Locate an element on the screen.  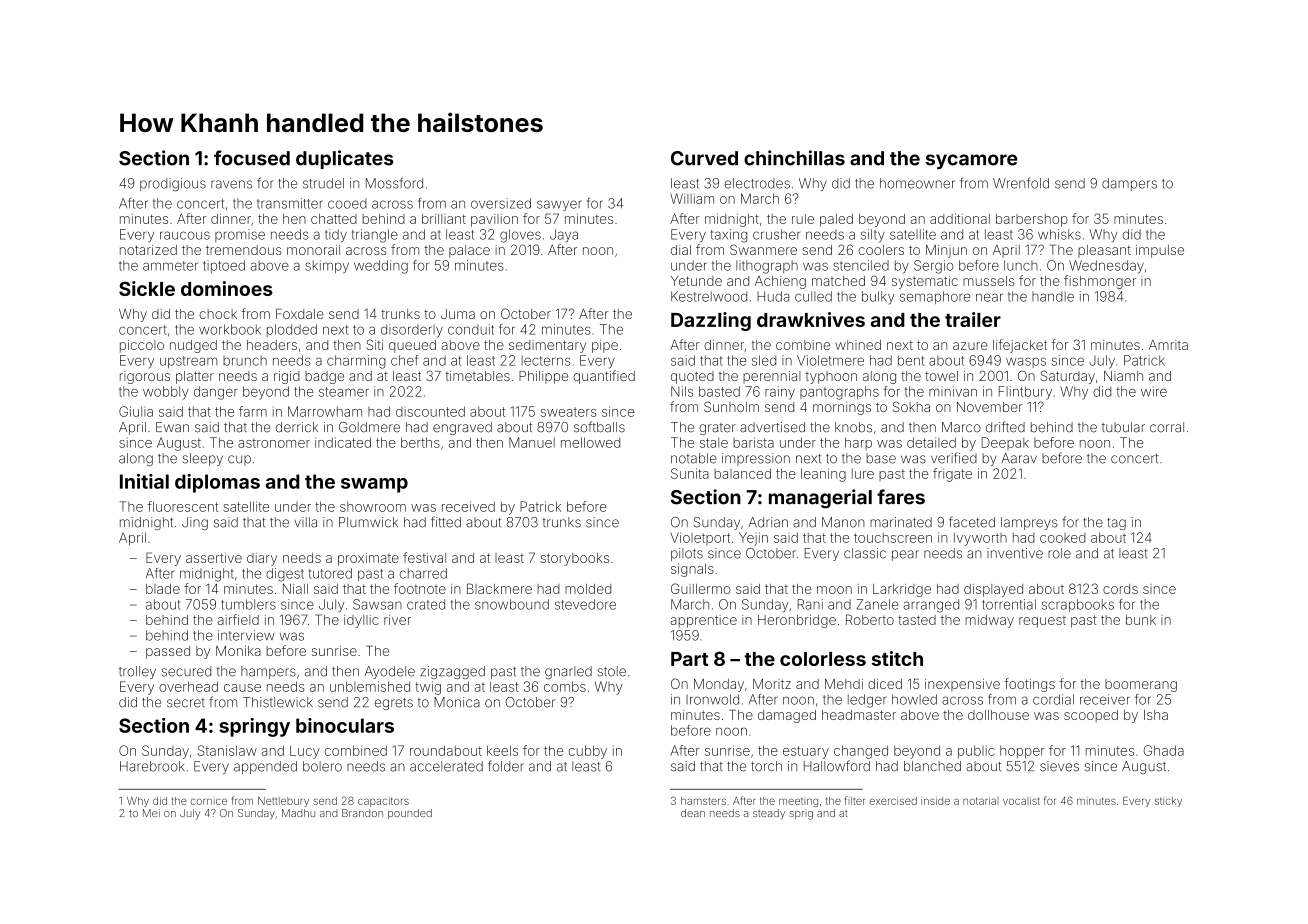
Mei is located at coordinates (151, 813).
